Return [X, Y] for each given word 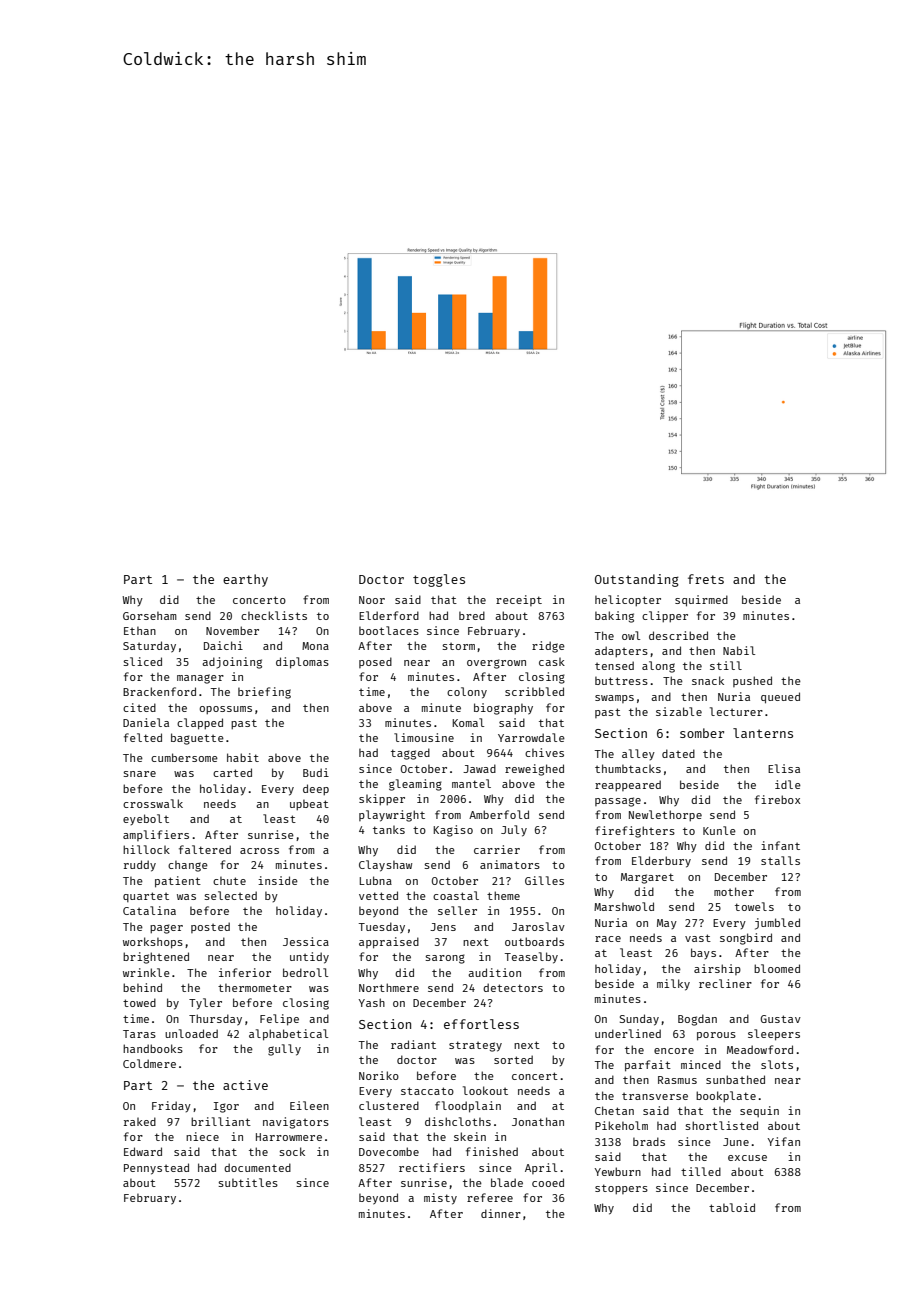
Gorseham [150, 616]
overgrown [496, 664]
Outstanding [637, 580]
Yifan [784, 1141]
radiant [413, 1044]
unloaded [191, 1033]
